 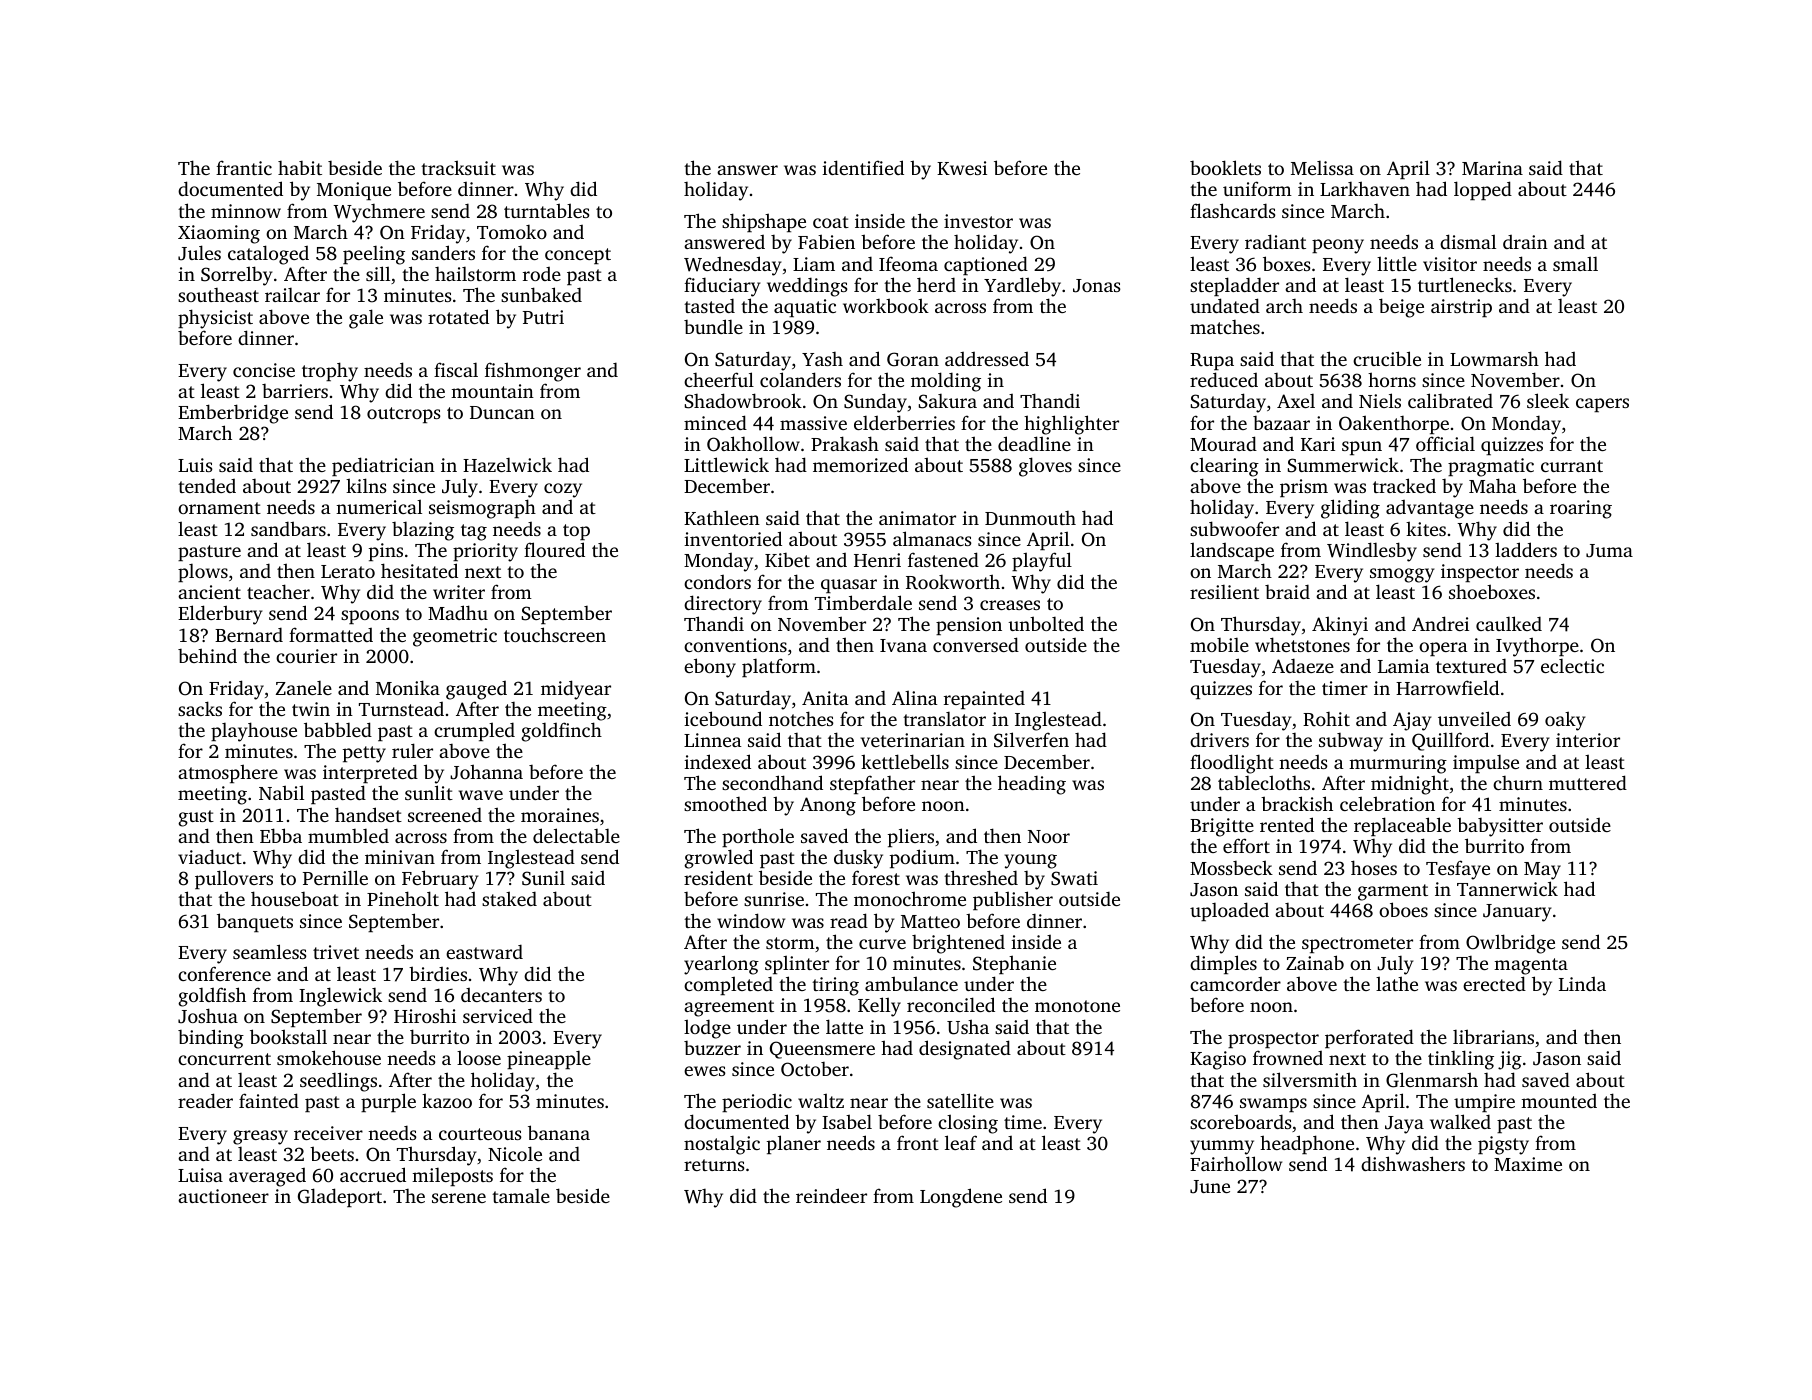 What do you see at coordinates (1492, 168) in the screenshot?
I see `Marina` at bounding box center [1492, 168].
